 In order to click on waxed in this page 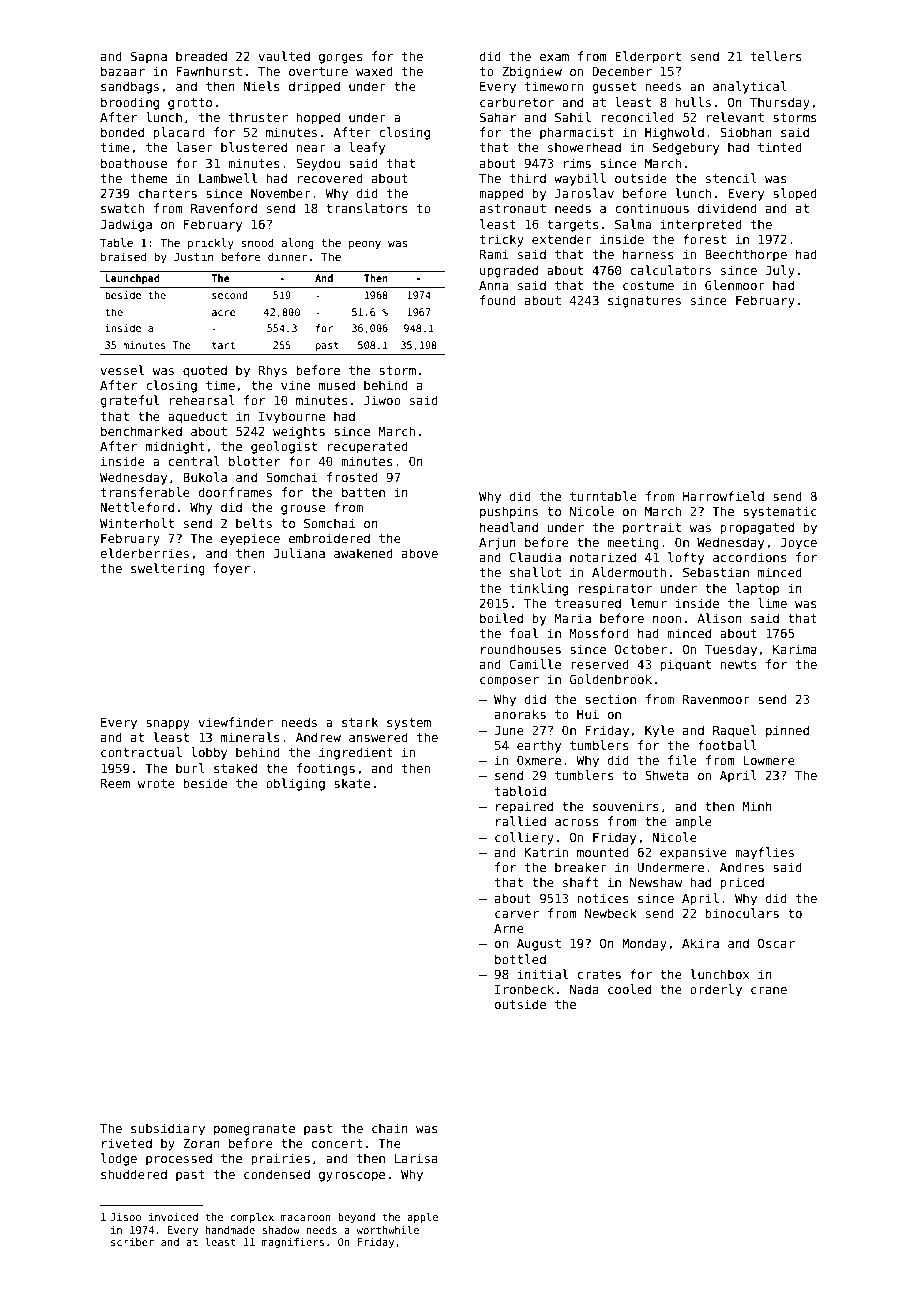, I will do `click(374, 71)`.
